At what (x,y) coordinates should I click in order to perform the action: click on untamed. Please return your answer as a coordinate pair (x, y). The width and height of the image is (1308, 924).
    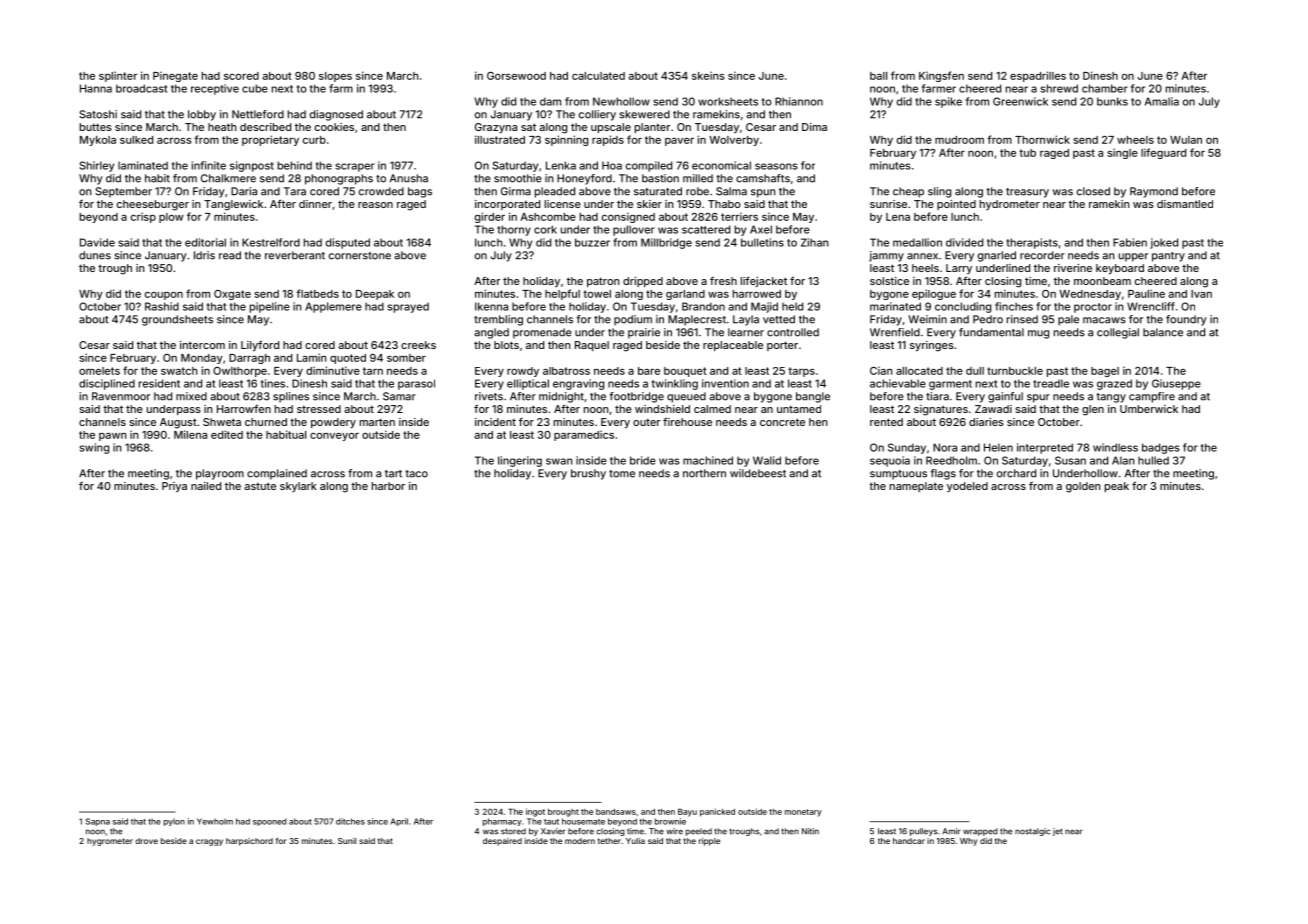
    Looking at the image, I should click on (799, 409).
